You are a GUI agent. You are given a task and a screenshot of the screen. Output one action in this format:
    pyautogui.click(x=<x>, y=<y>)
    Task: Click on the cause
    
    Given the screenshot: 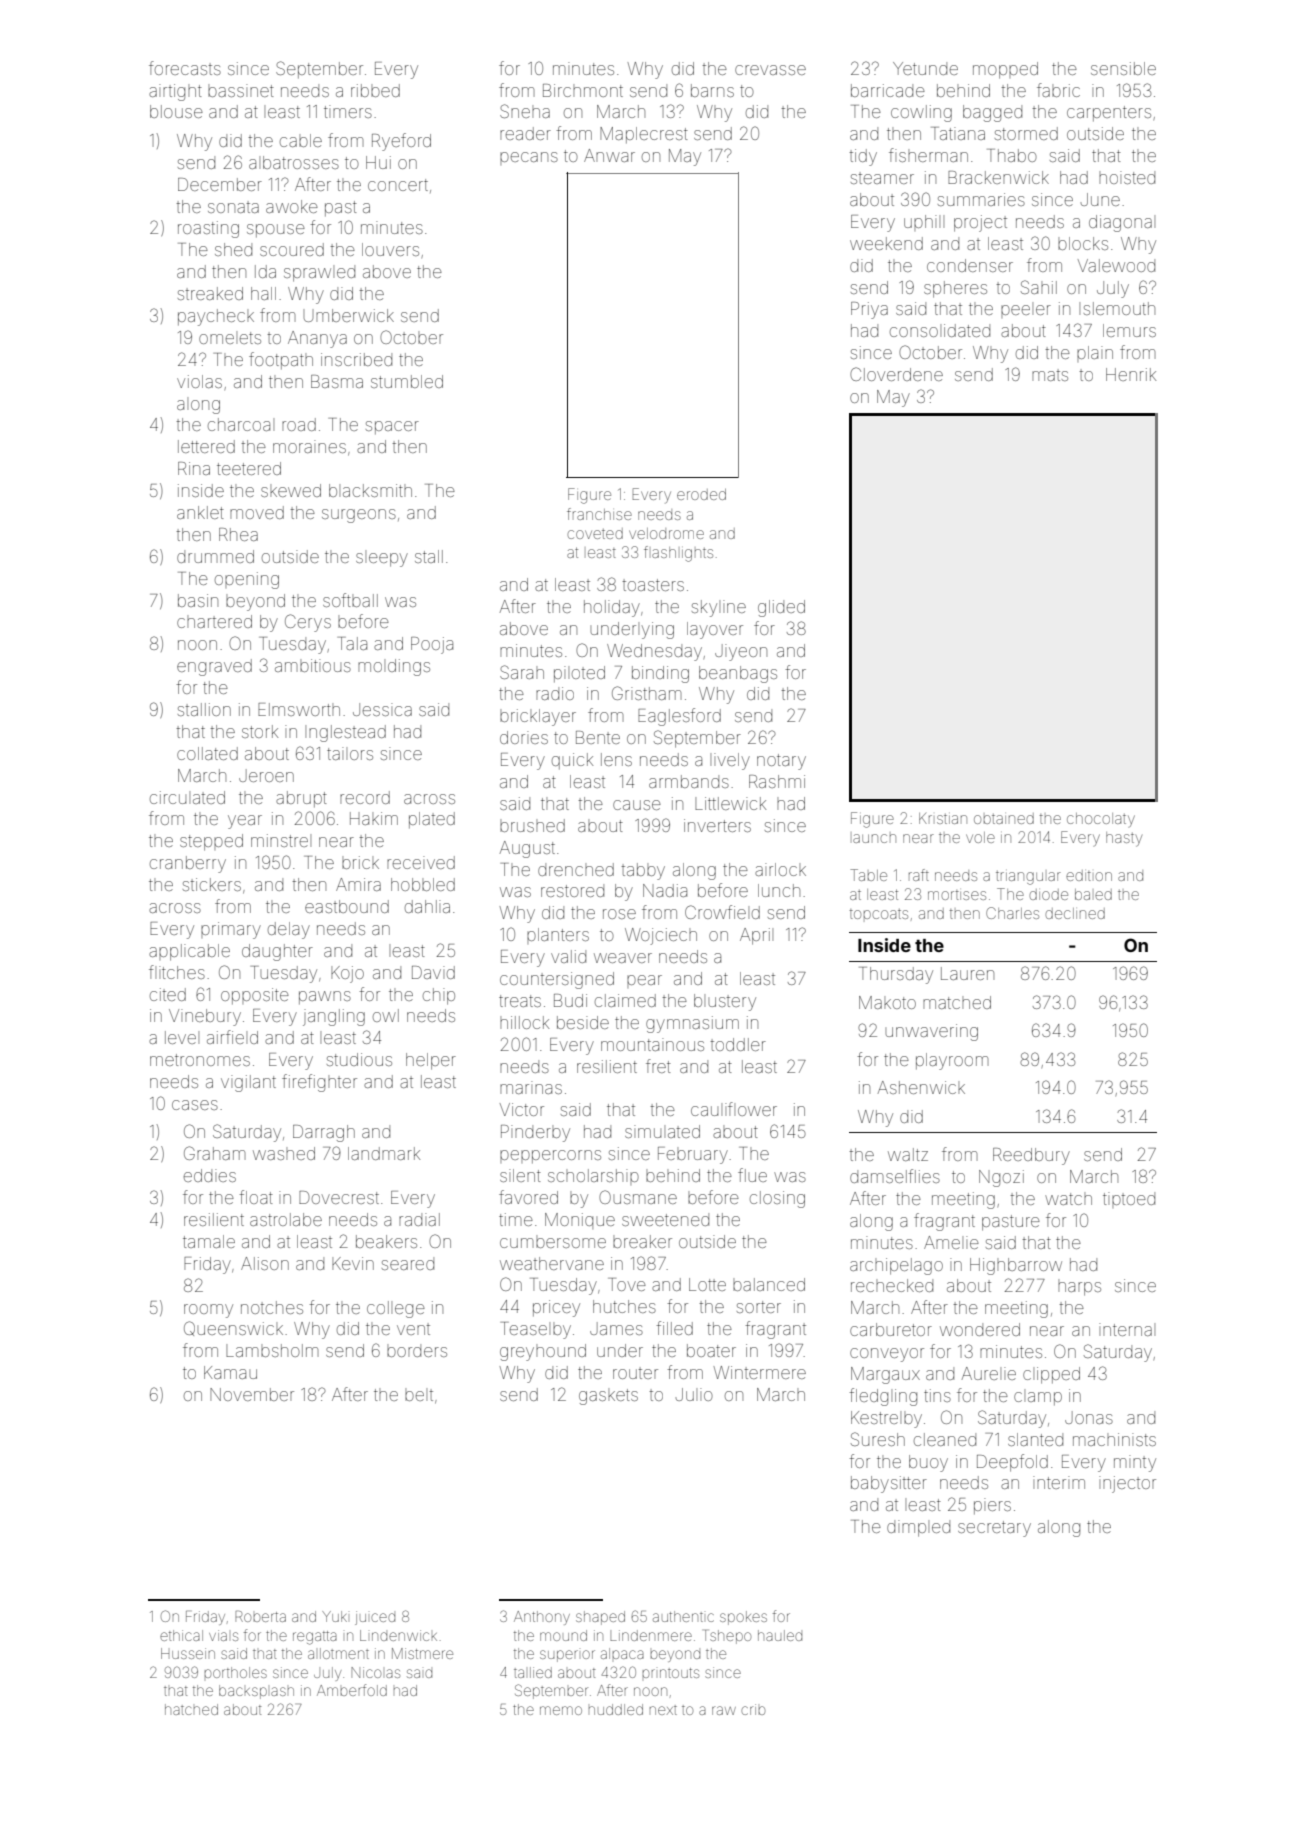 What is the action you would take?
    pyautogui.click(x=637, y=805)
